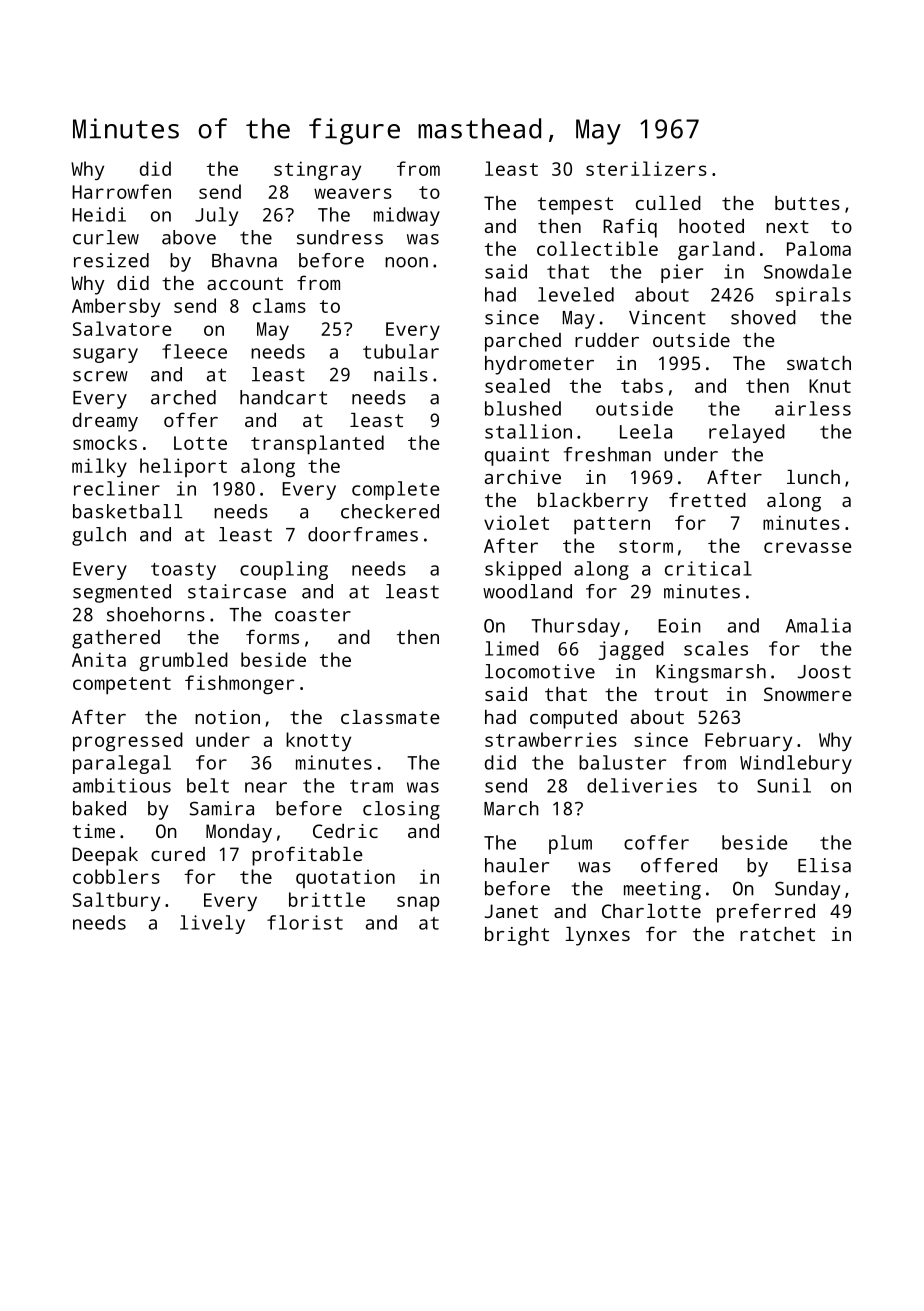 The height and width of the document is (1311, 924). Describe the element at coordinates (646, 168) in the document. I see `sterilizers` at that location.
